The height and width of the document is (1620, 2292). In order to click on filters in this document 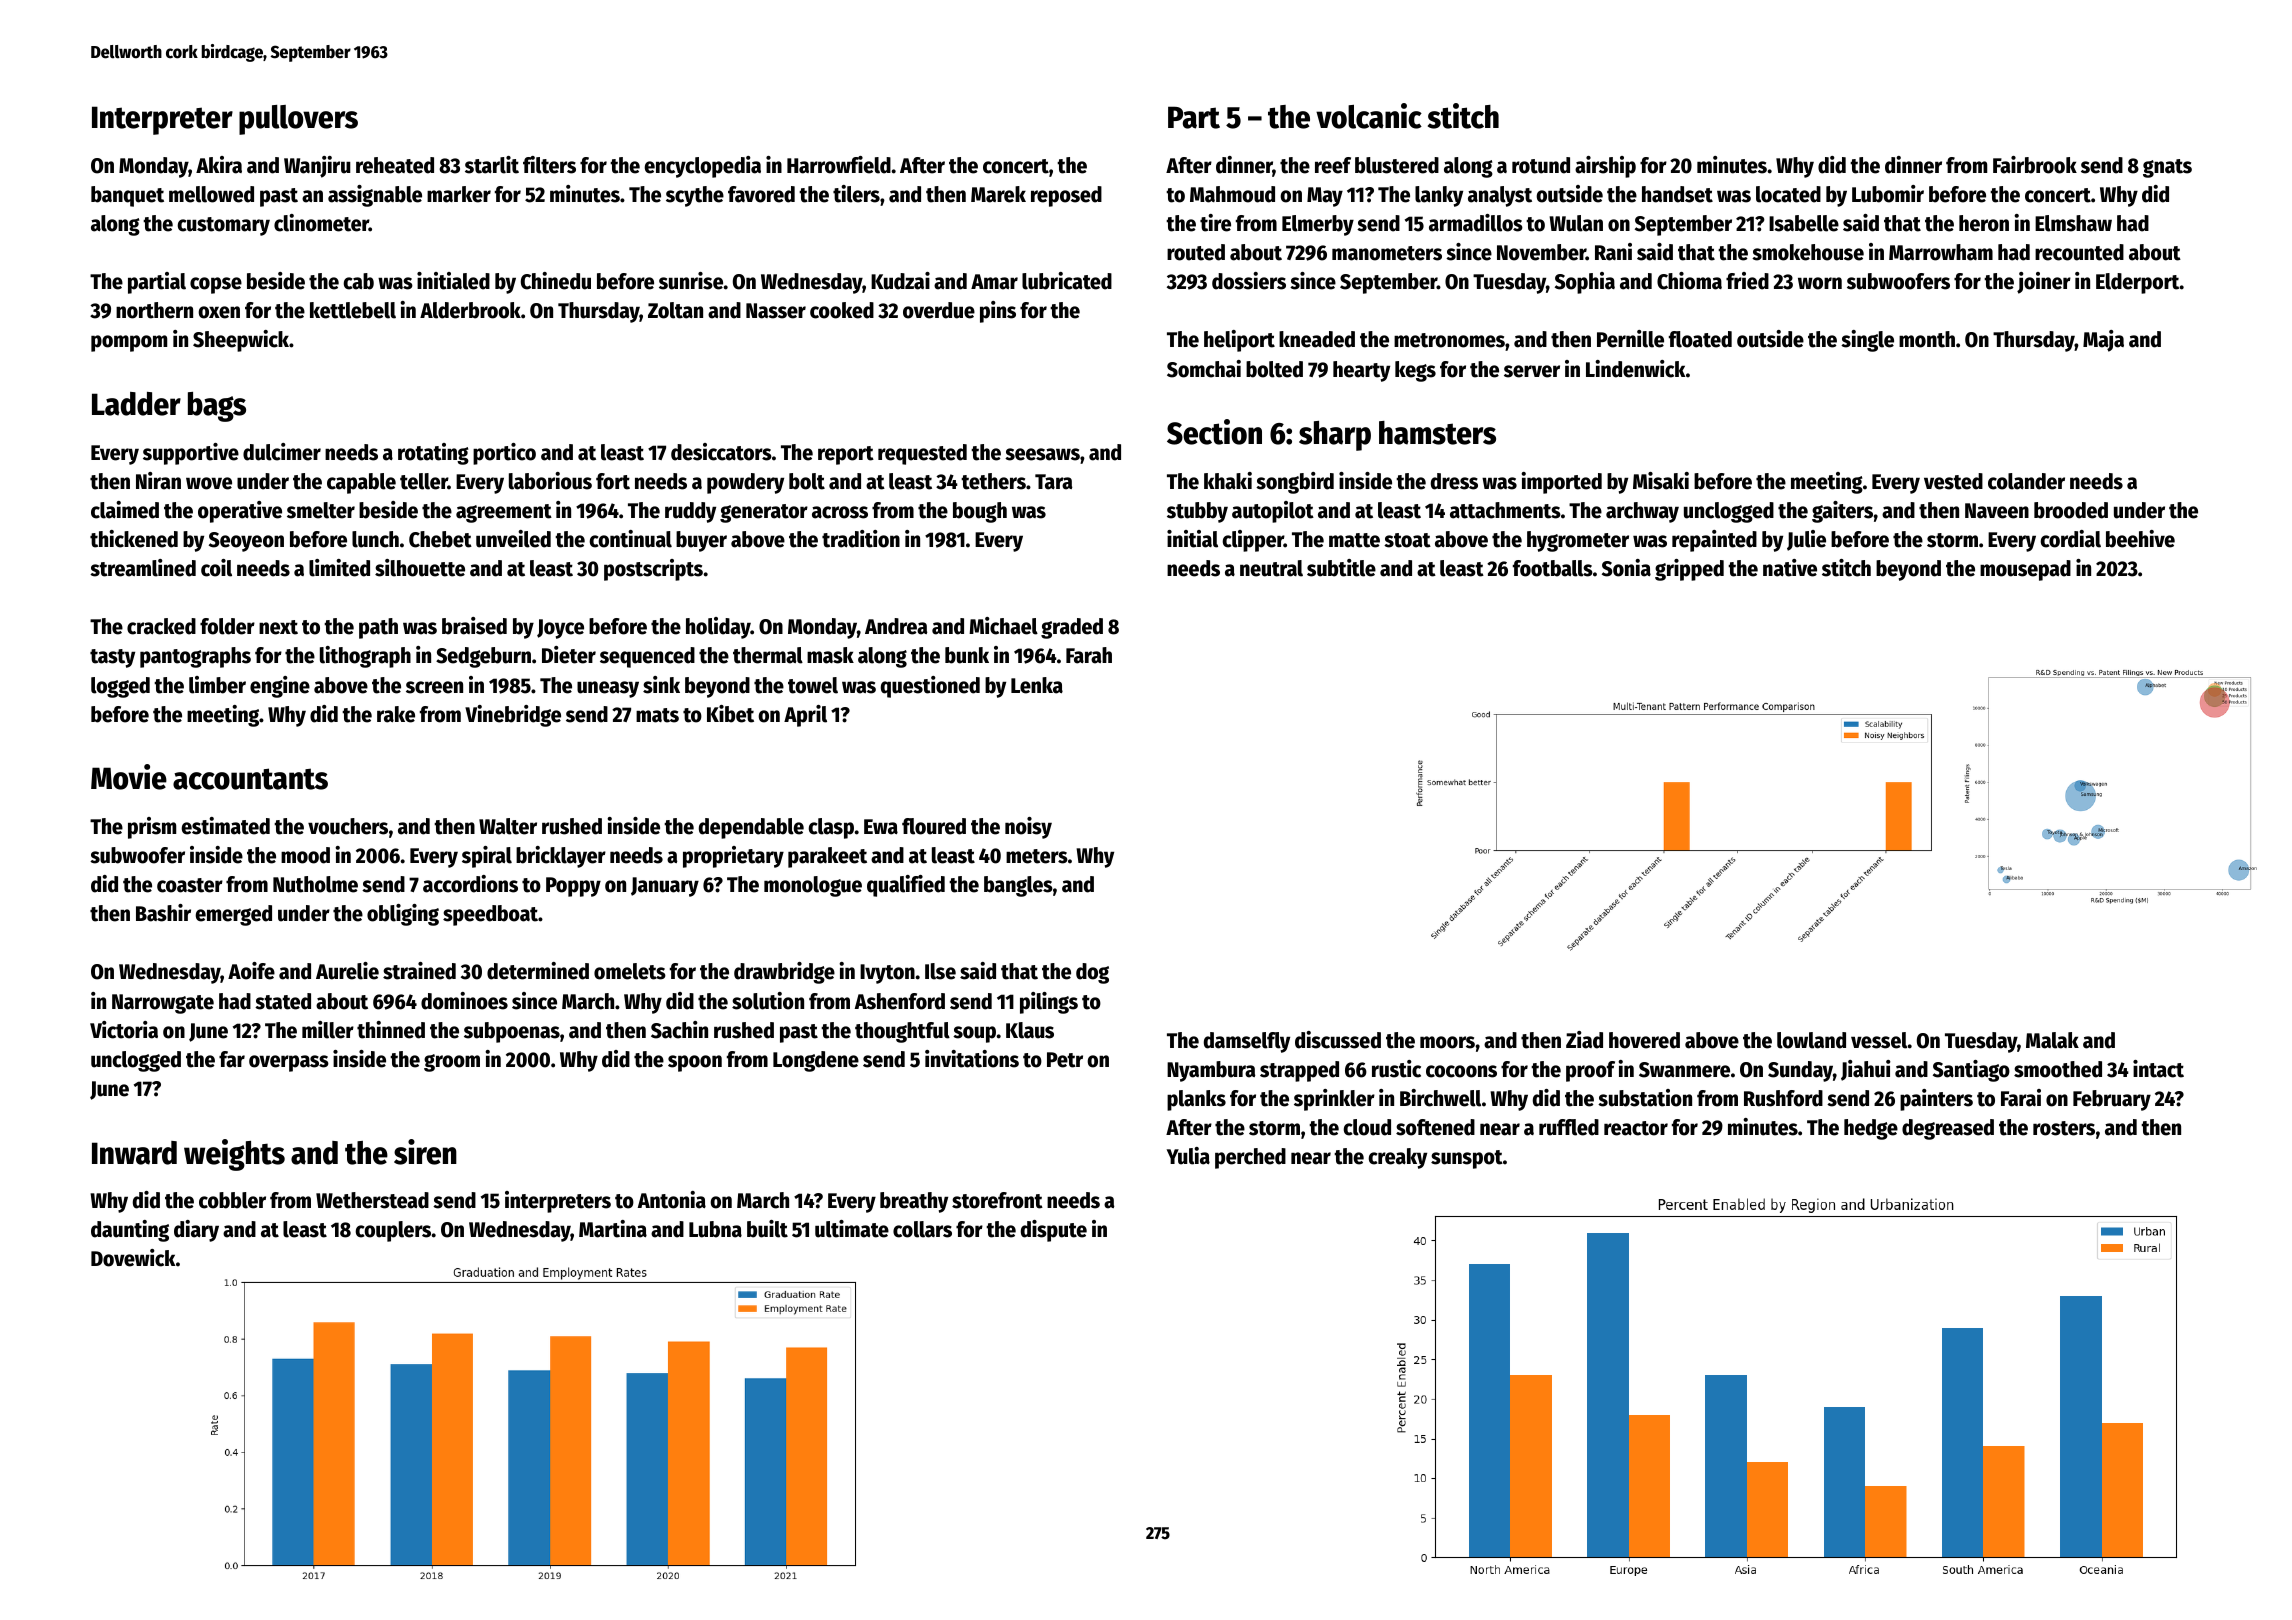, I will do `click(549, 165)`.
